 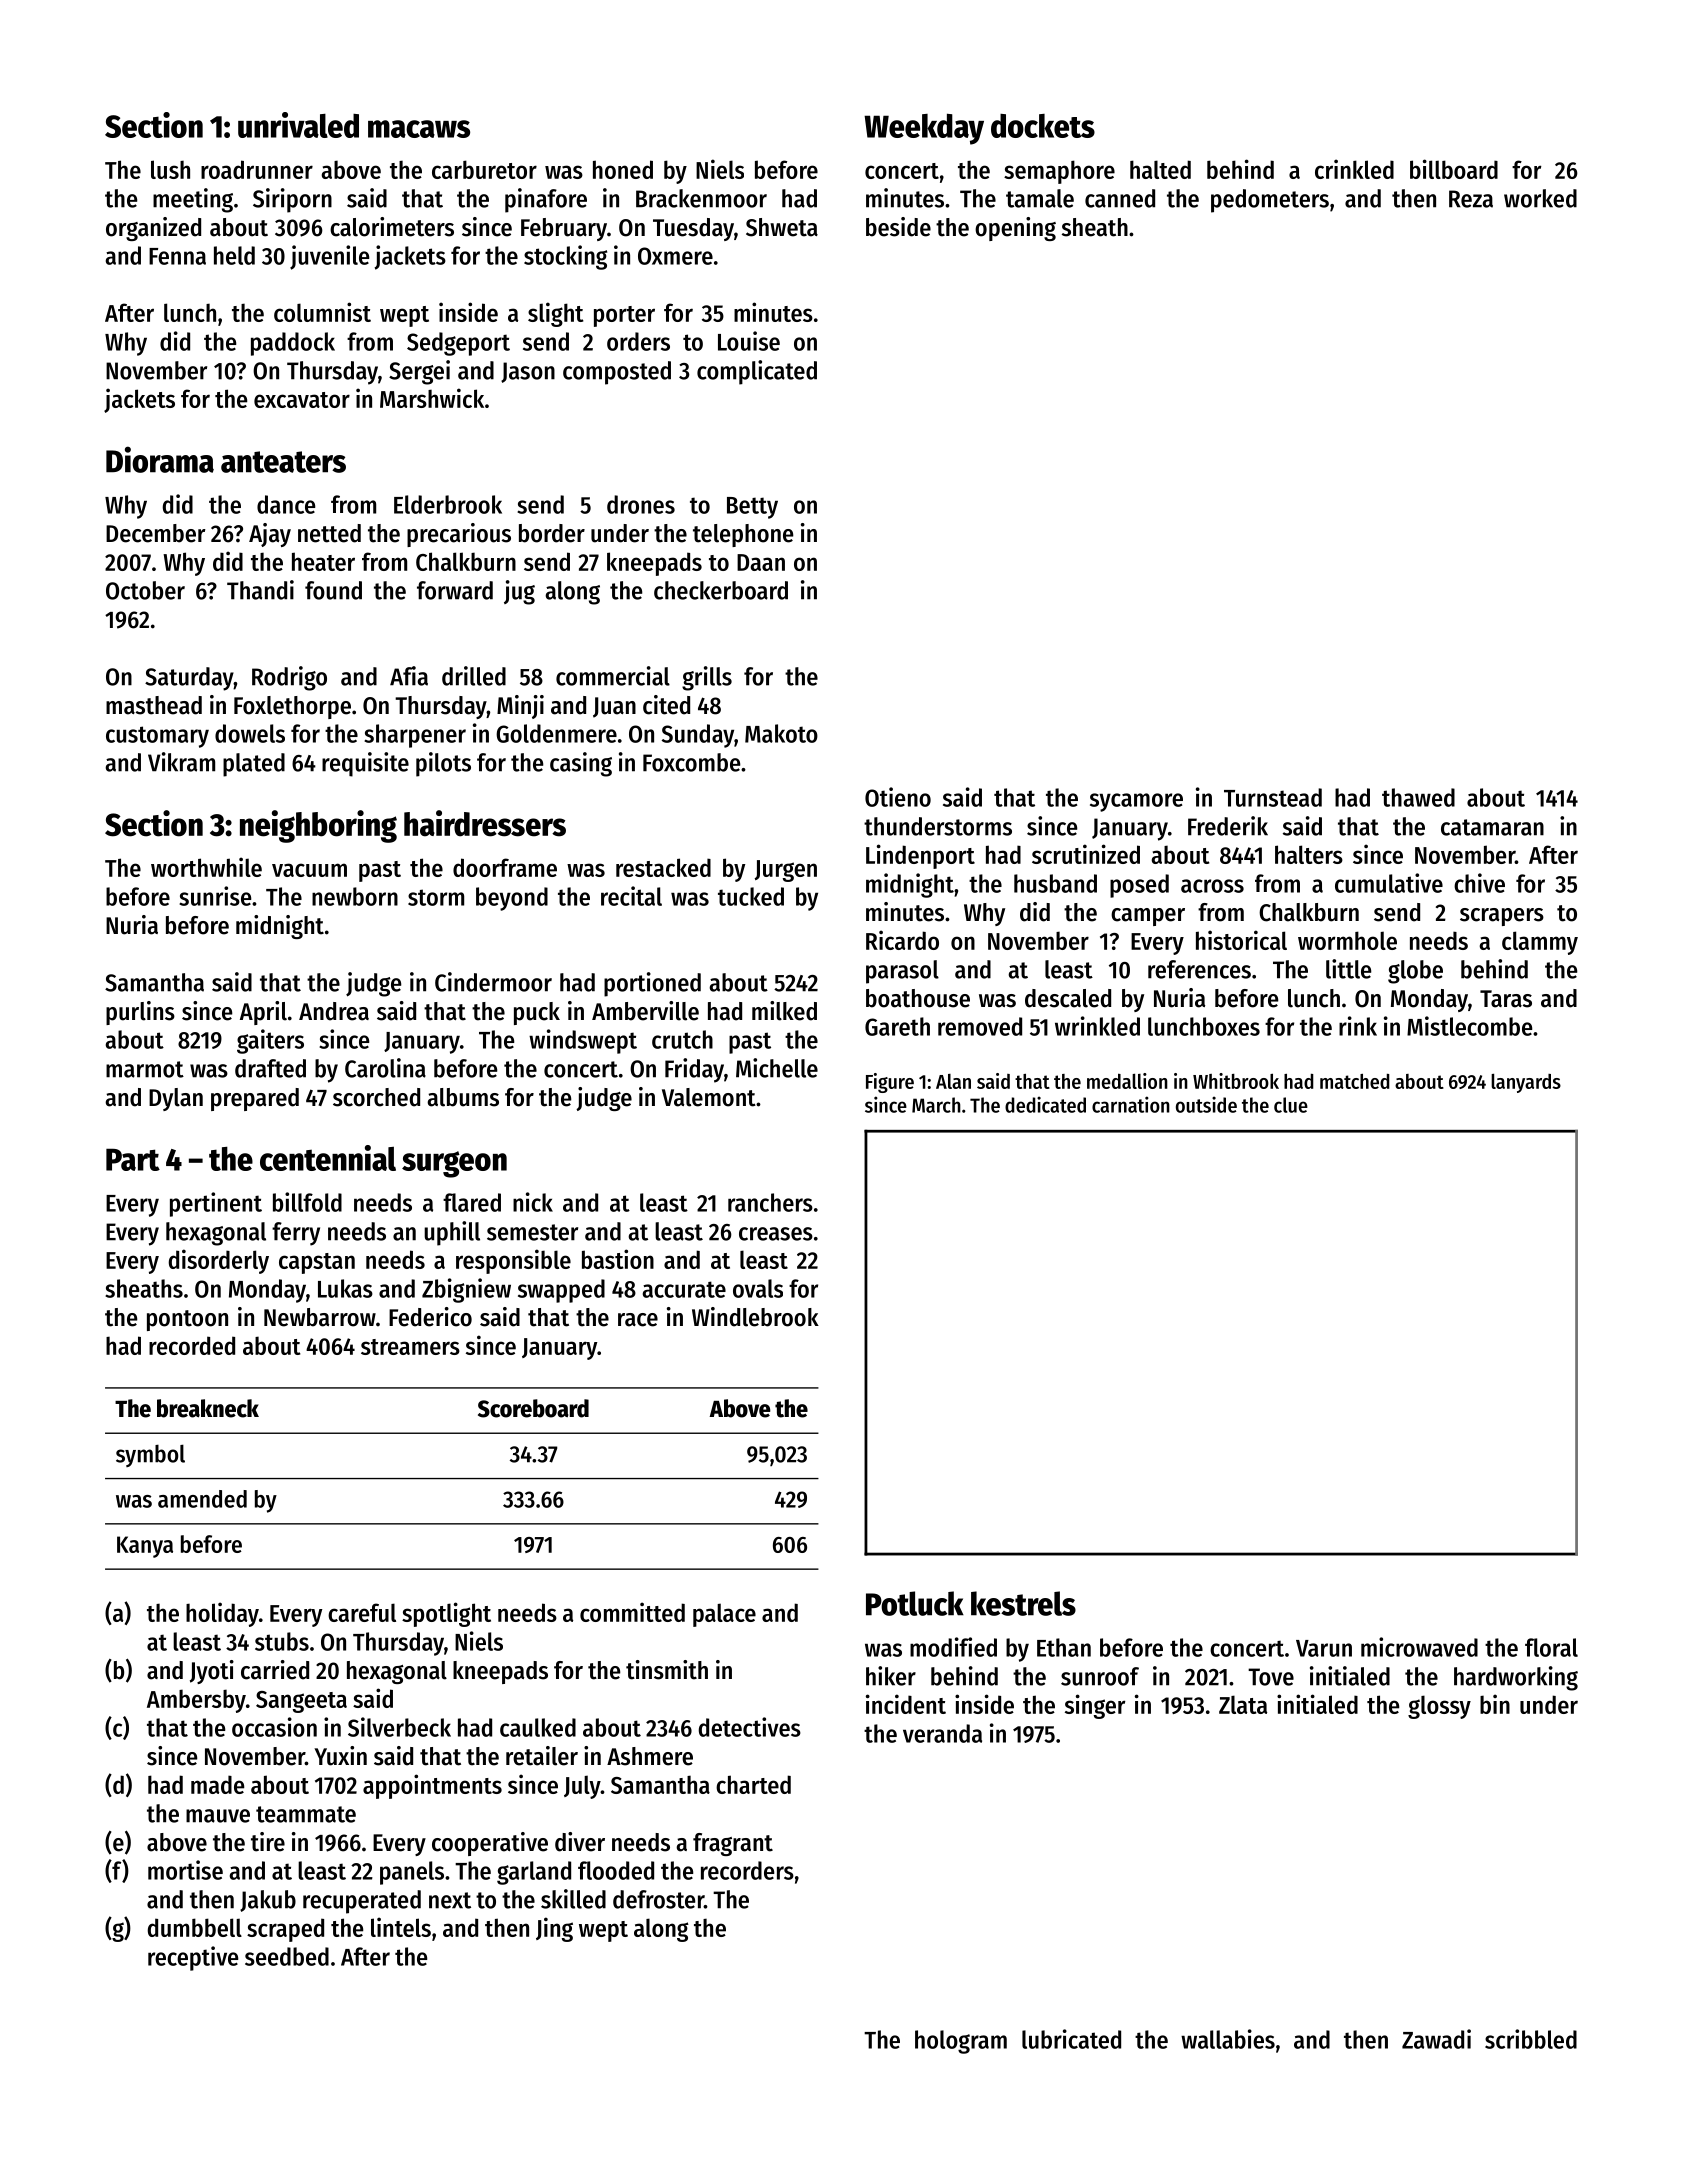 What do you see at coordinates (1043, 126) in the screenshot?
I see `dockets` at bounding box center [1043, 126].
